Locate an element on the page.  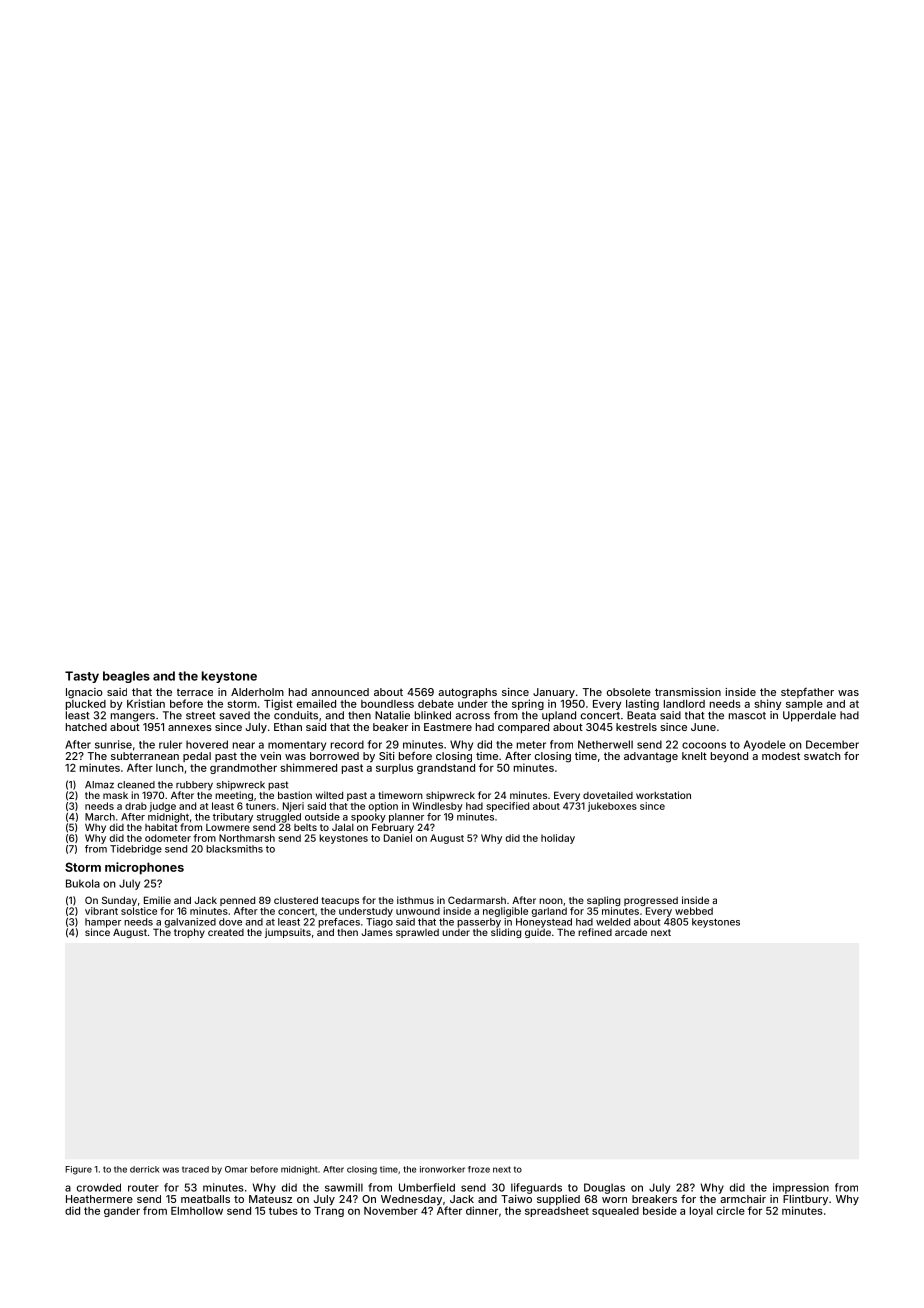
stepfather is located at coordinates (807, 693).
